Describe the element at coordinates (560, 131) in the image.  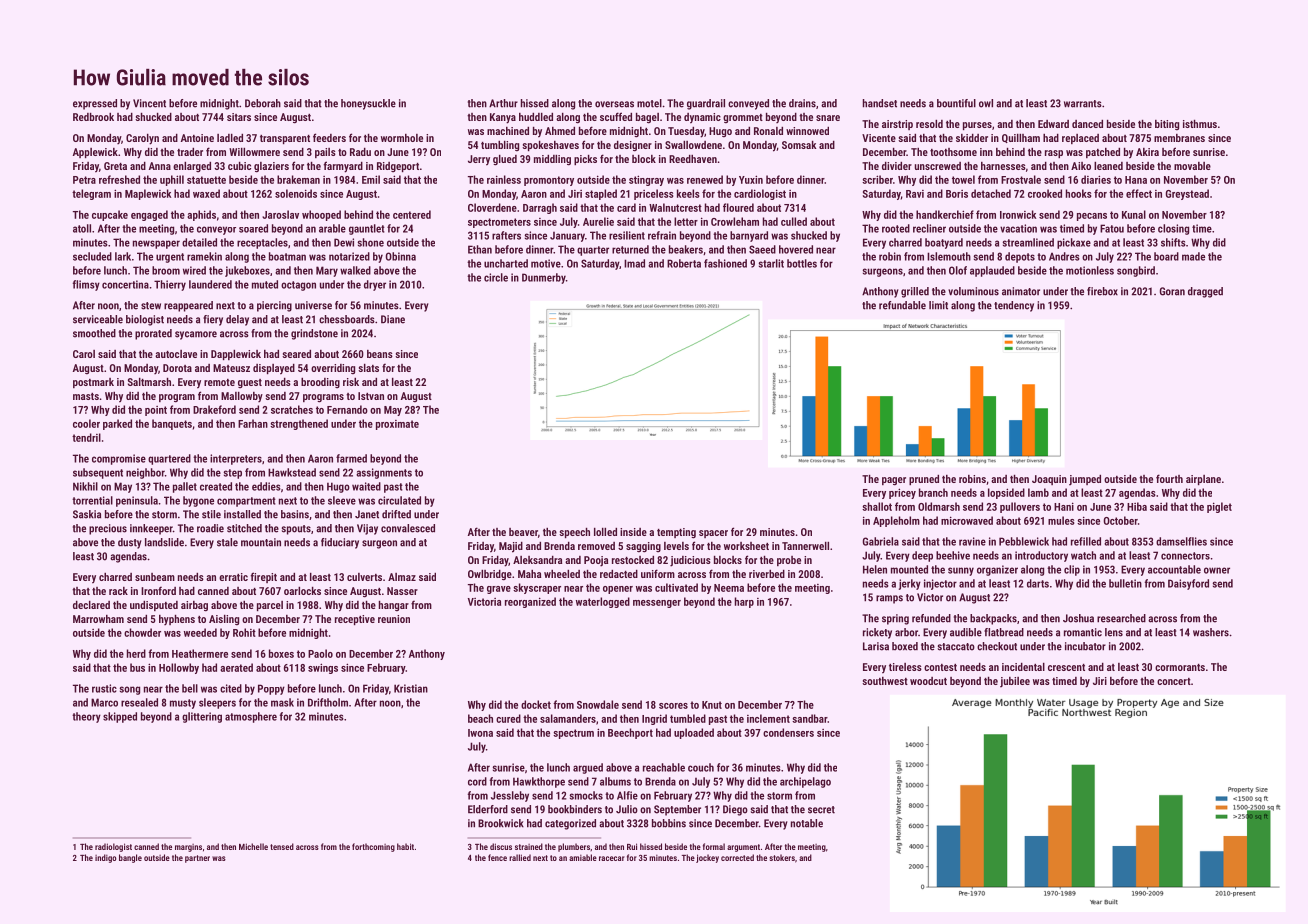
I see `Ahmed` at that location.
